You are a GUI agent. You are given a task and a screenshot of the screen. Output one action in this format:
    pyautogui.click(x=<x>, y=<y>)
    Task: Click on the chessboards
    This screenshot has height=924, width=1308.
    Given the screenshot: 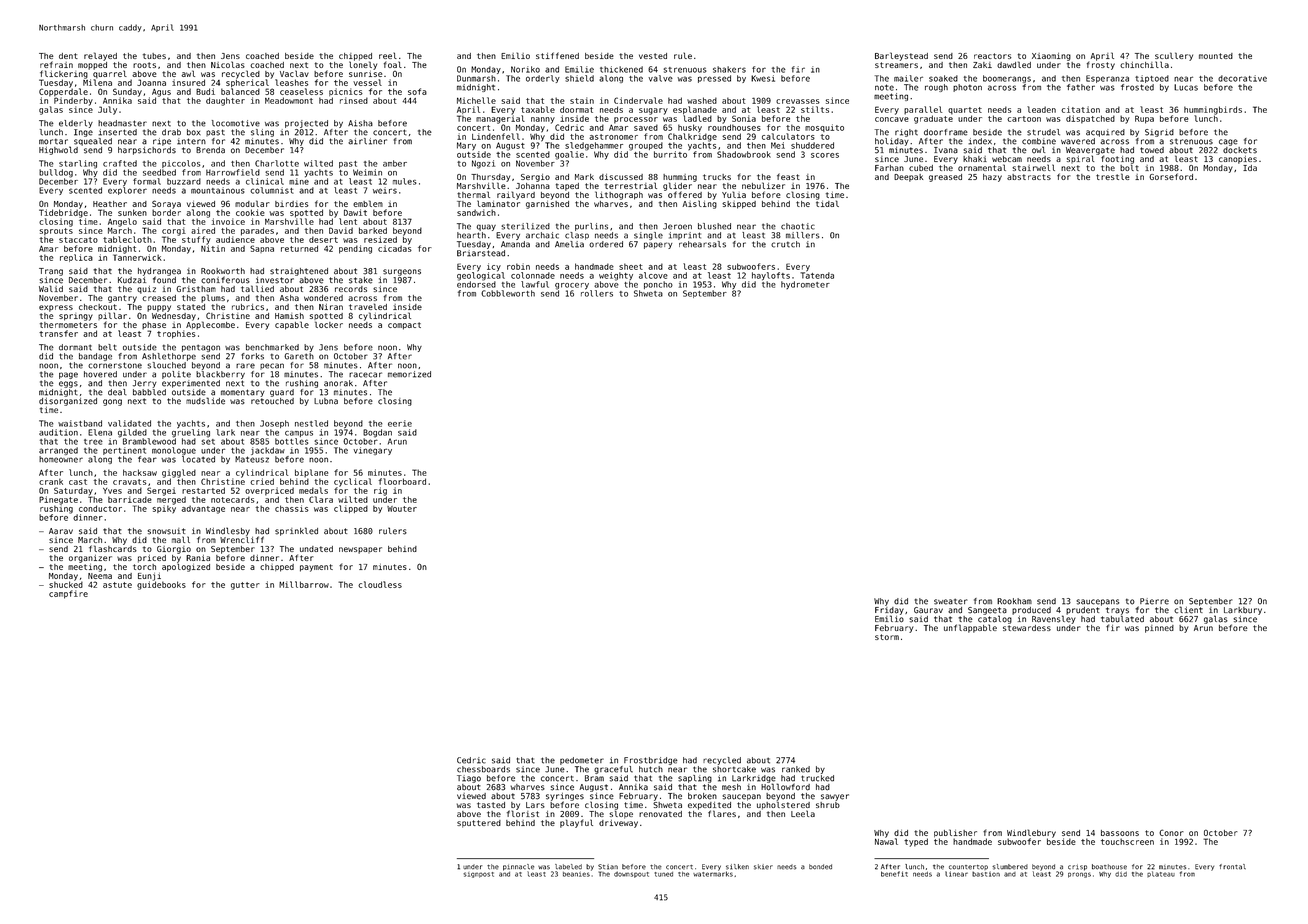 What is the action you would take?
    pyautogui.click(x=483, y=769)
